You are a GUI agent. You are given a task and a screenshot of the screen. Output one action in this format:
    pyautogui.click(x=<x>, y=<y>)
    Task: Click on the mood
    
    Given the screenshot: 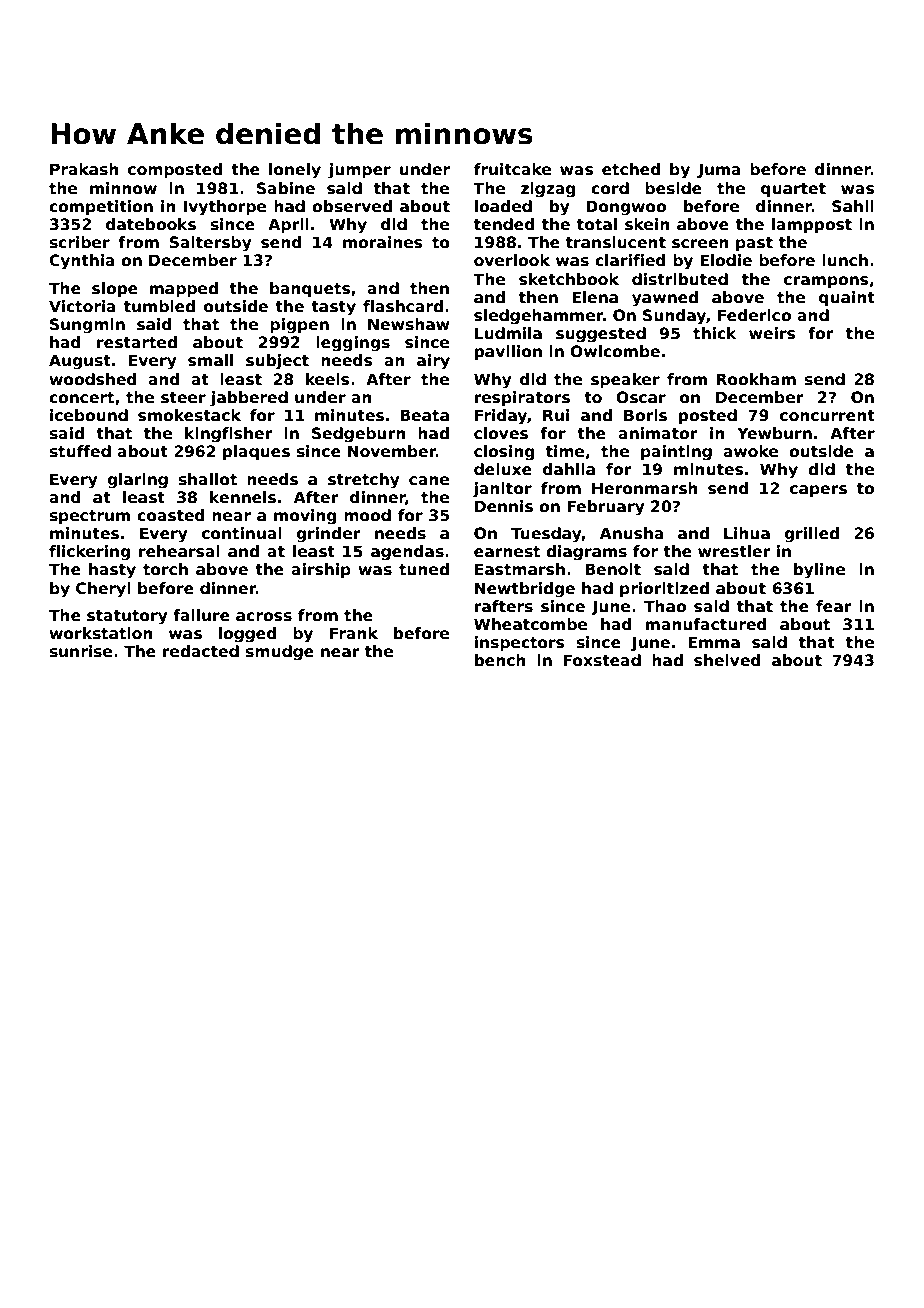 What is the action you would take?
    pyautogui.click(x=367, y=515)
